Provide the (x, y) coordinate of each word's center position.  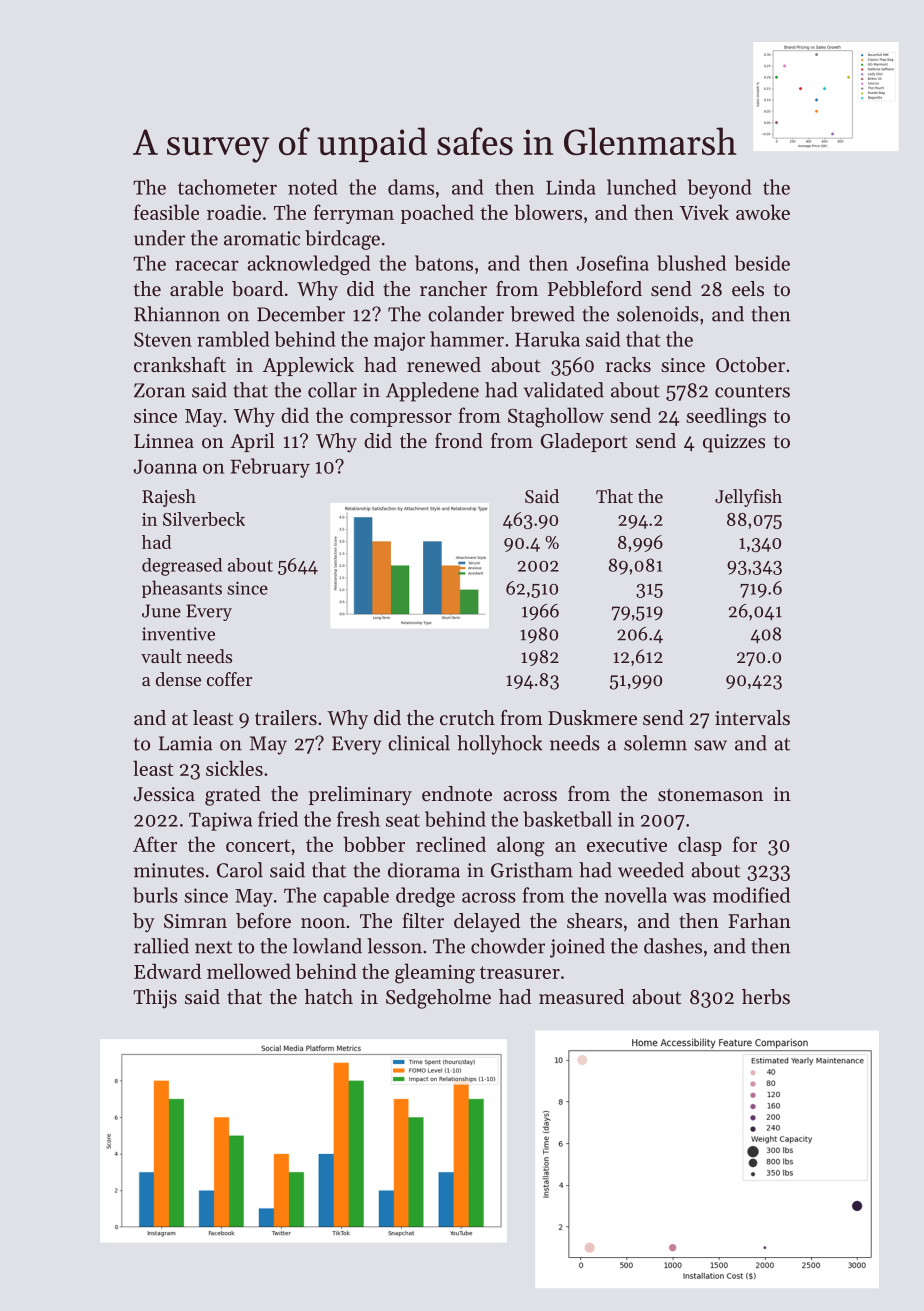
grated (233, 796)
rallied (161, 946)
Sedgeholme (438, 999)
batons (444, 263)
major (399, 341)
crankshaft (180, 365)
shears (594, 921)
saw (710, 745)
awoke (763, 212)
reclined (451, 844)
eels (748, 289)
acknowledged (308, 265)
